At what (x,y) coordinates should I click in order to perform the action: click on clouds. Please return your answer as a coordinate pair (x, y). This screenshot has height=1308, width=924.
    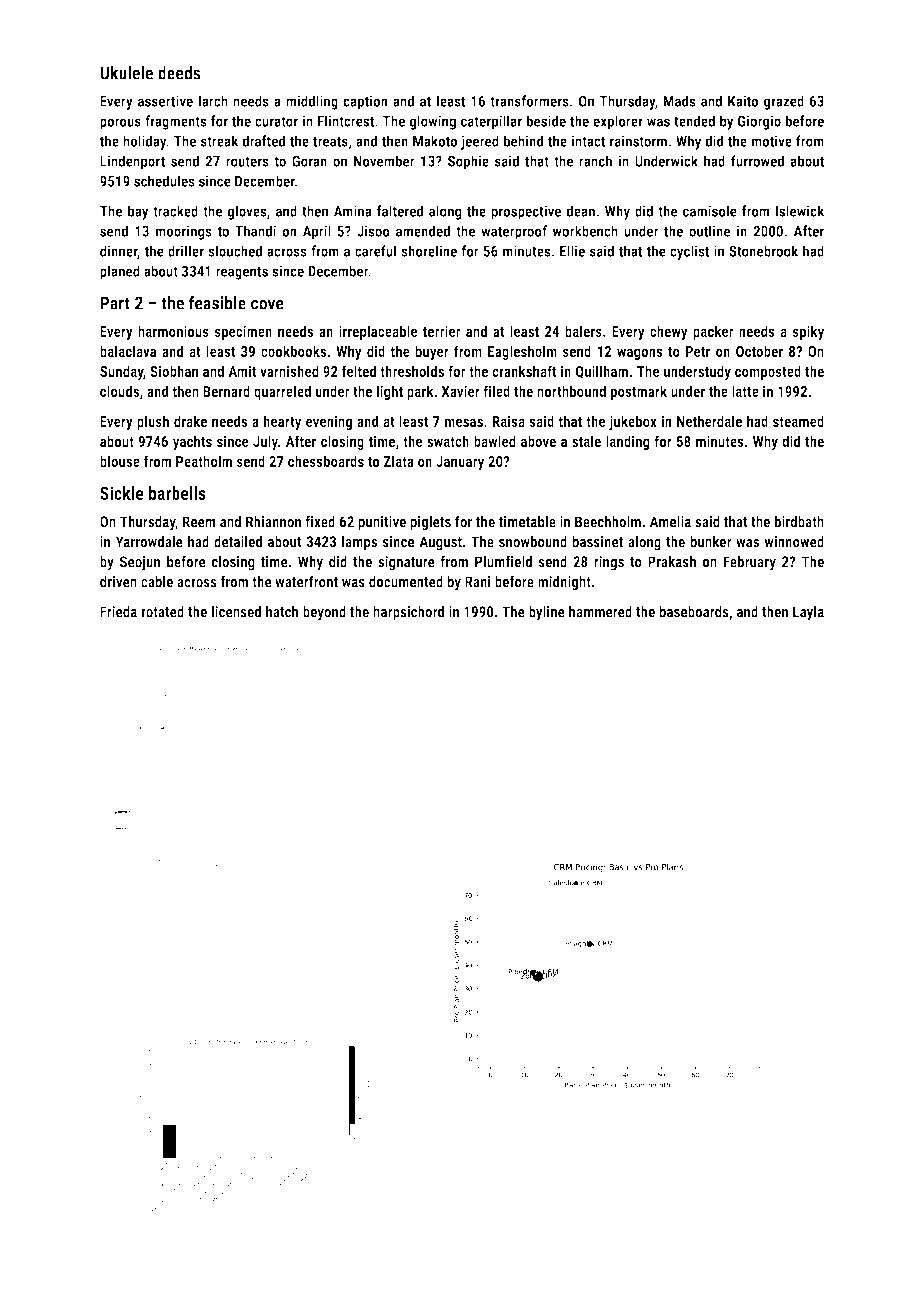
    Looking at the image, I should click on (119, 391).
